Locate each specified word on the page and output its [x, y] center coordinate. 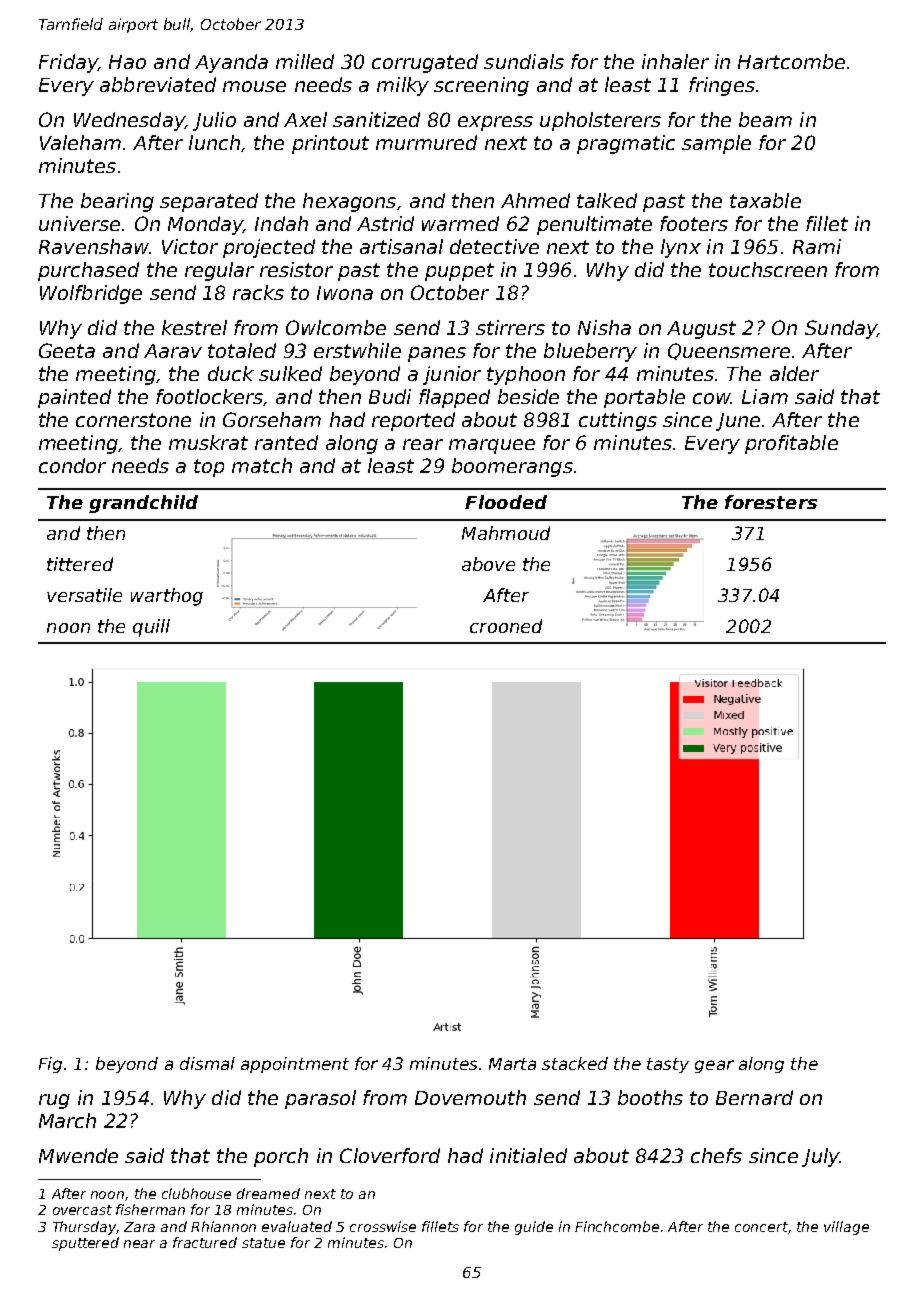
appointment [295, 1065]
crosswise [383, 1226]
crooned [506, 626]
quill [151, 628]
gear [714, 1066]
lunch [214, 142]
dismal [207, 1063]
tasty [668, 1065]
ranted [286, 442]
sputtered [85, 1244]
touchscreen [768, 269]
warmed [460, 223]
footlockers [209, 396]
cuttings [618, 421]
